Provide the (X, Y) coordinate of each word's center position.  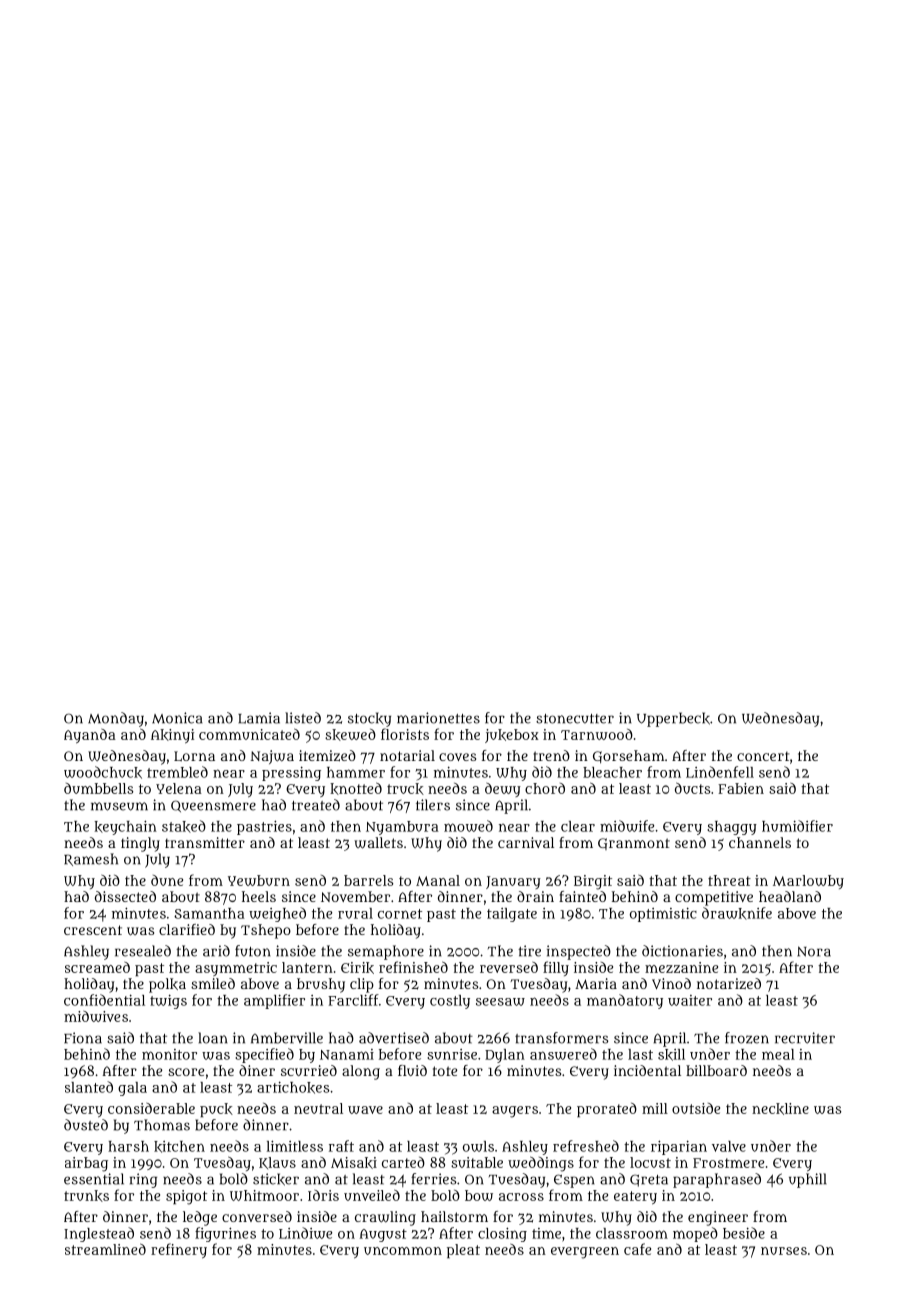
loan (213, 1038)
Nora (814, 951)
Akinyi (172, 736)
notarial (407, 755)
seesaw (500, 1002)
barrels (368, 880)
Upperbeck (673, 719)
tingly (140, 844)
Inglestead (99, 1234)
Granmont (634, 844)
